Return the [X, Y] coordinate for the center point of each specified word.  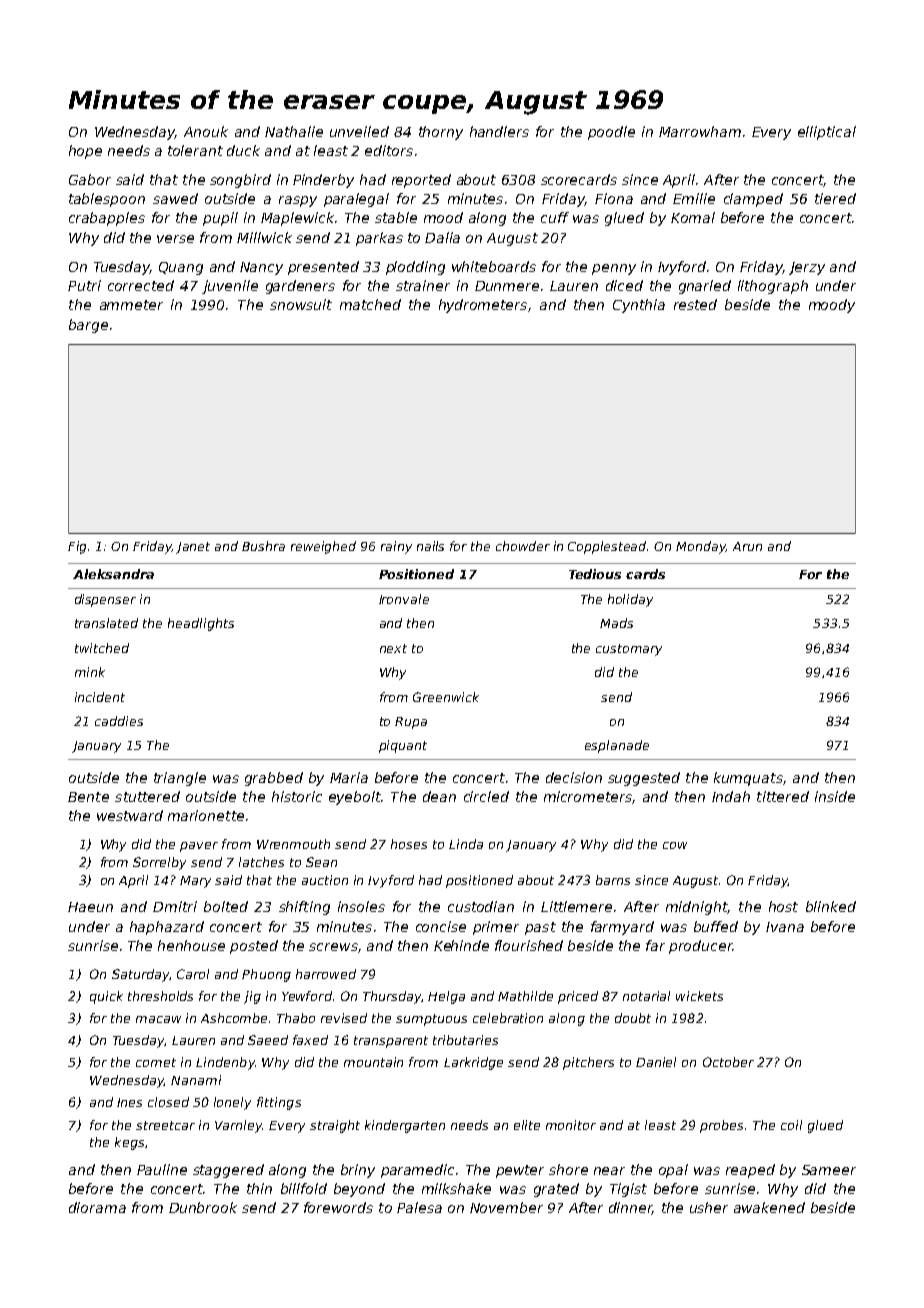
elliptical [827, 133]
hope [85, 152]
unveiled [359, 131]
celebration [508, 1018]
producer [701, 947]
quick [106, 997]
